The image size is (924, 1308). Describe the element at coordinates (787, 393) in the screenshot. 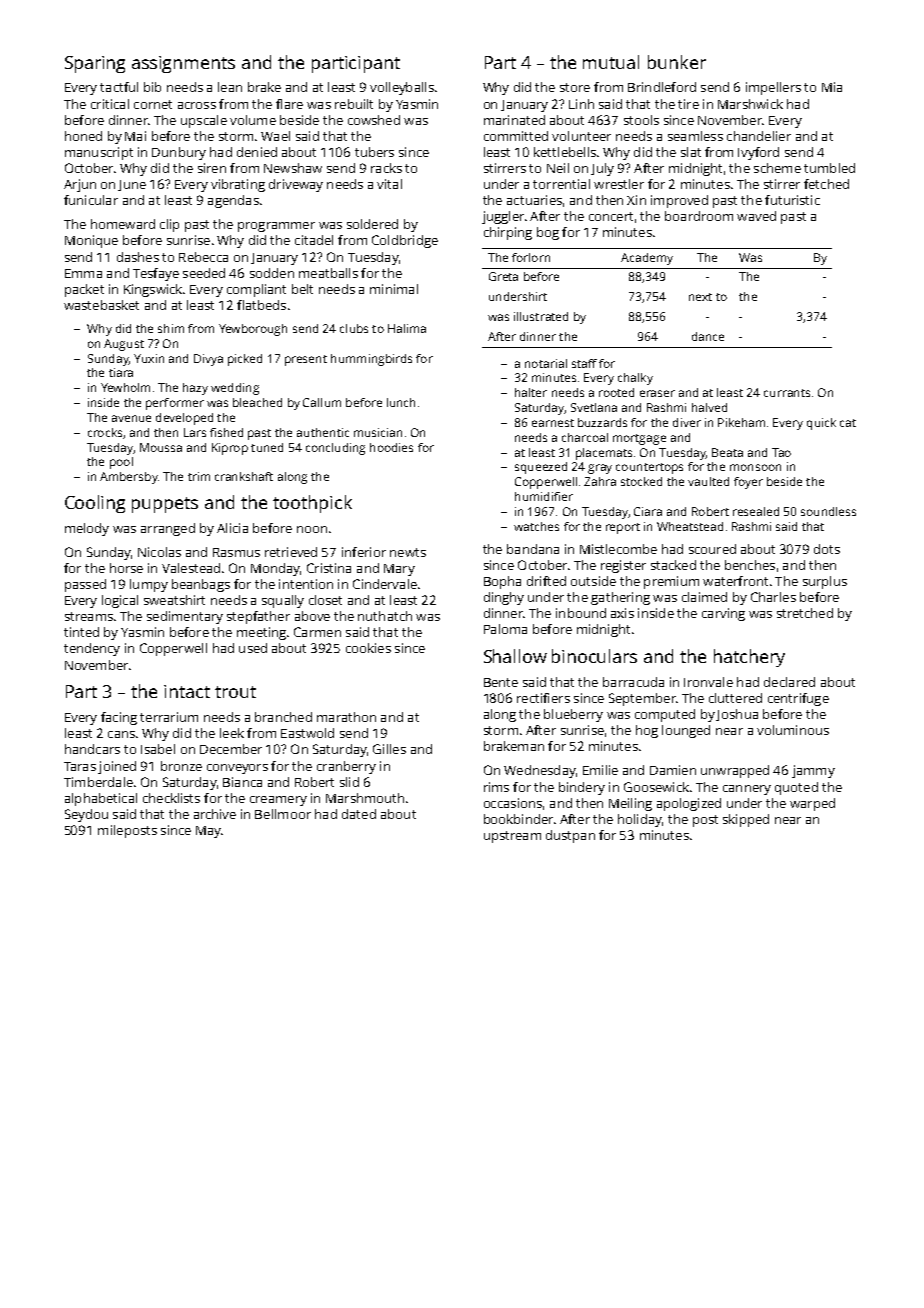

I see `currants` at that location.
